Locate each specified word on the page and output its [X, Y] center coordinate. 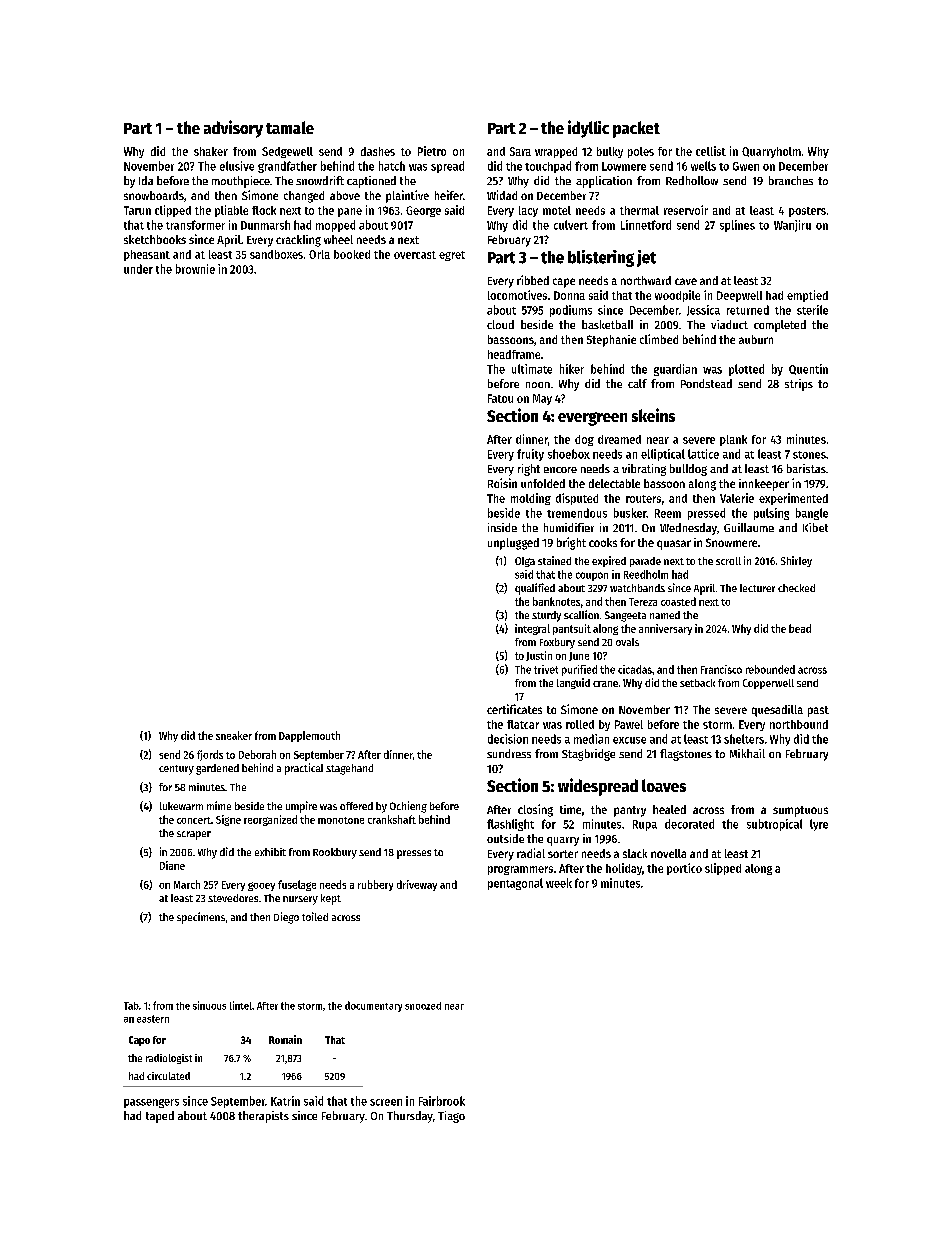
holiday [624, 869]
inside [502, 527]
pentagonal [515, 884]
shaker [211, 151]
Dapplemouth [309, 736]
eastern [153, 1019]
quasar [674, 545]
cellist [711, 151]
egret [452, 256]
